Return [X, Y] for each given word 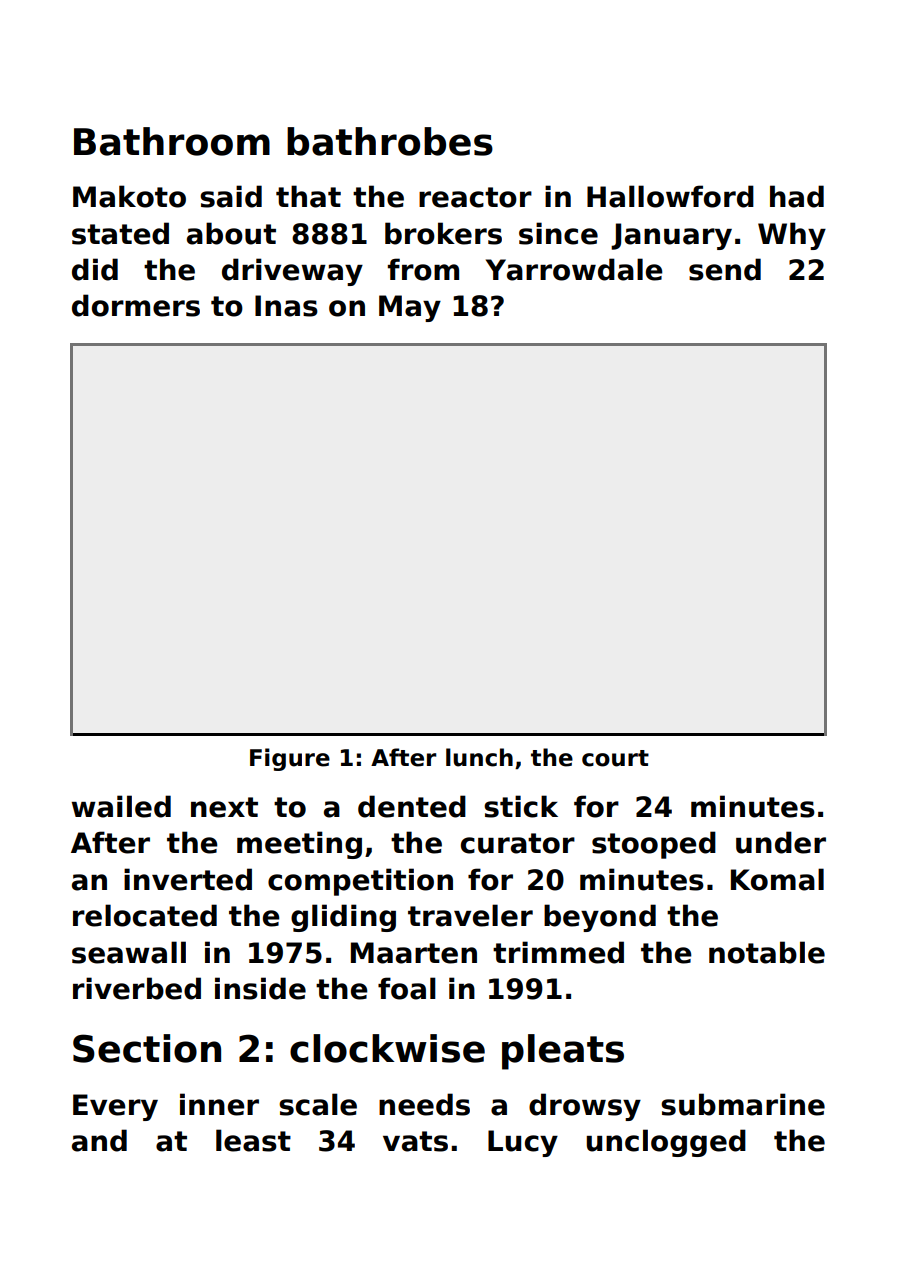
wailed [121, 806]
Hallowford [670, 196]
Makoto [129, 196]
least [253, 1140]
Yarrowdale [574, 269]
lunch [479, 757]
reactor [475, 197]
